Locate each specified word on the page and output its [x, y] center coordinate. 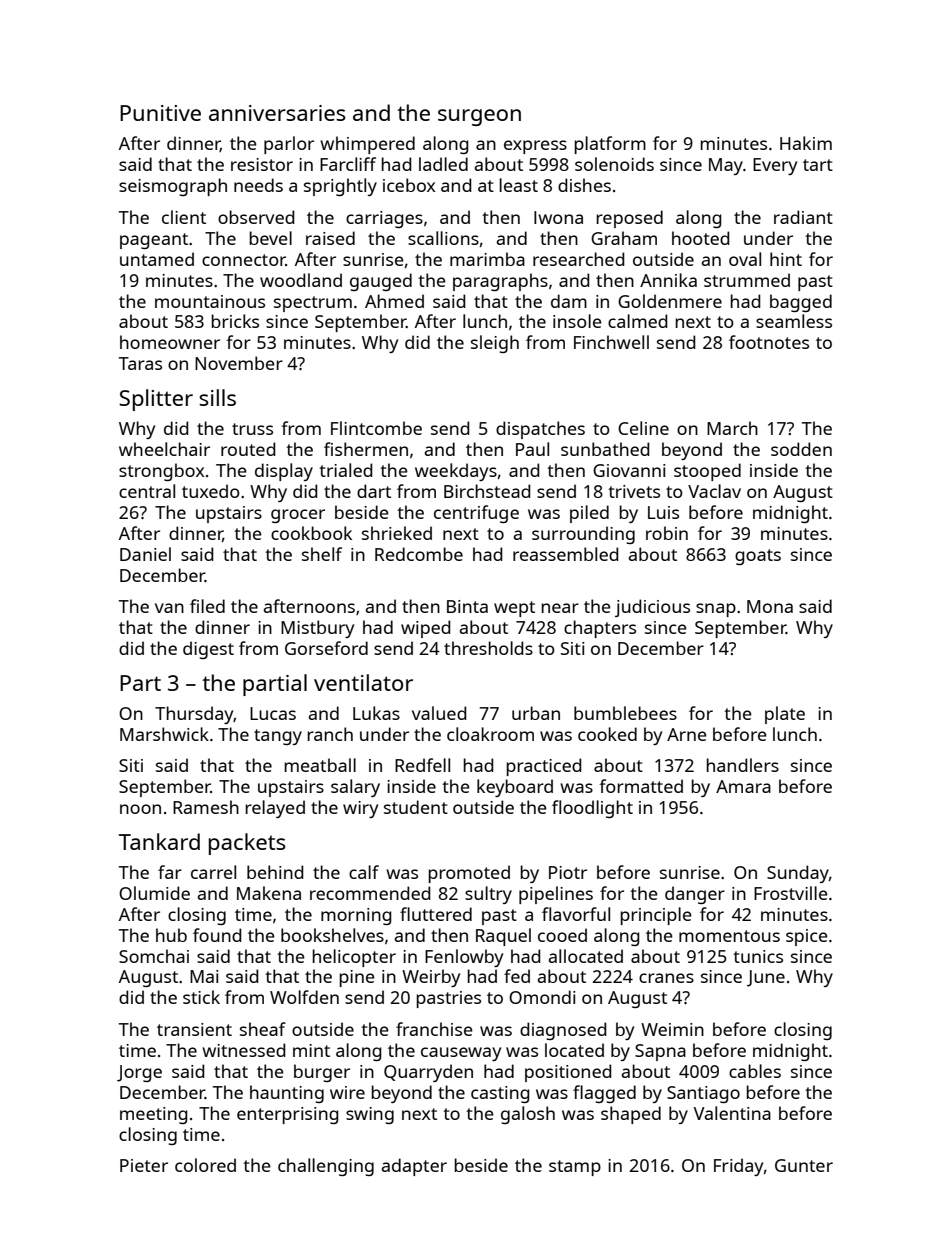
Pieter [144, 1165]
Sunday [798, 874]
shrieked [397, 533]
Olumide [154, 893]
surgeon [479, 117]
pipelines [556, 895]
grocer [298, 516]
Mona [770, 606]
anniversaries [277, 113]
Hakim [806, 143]
